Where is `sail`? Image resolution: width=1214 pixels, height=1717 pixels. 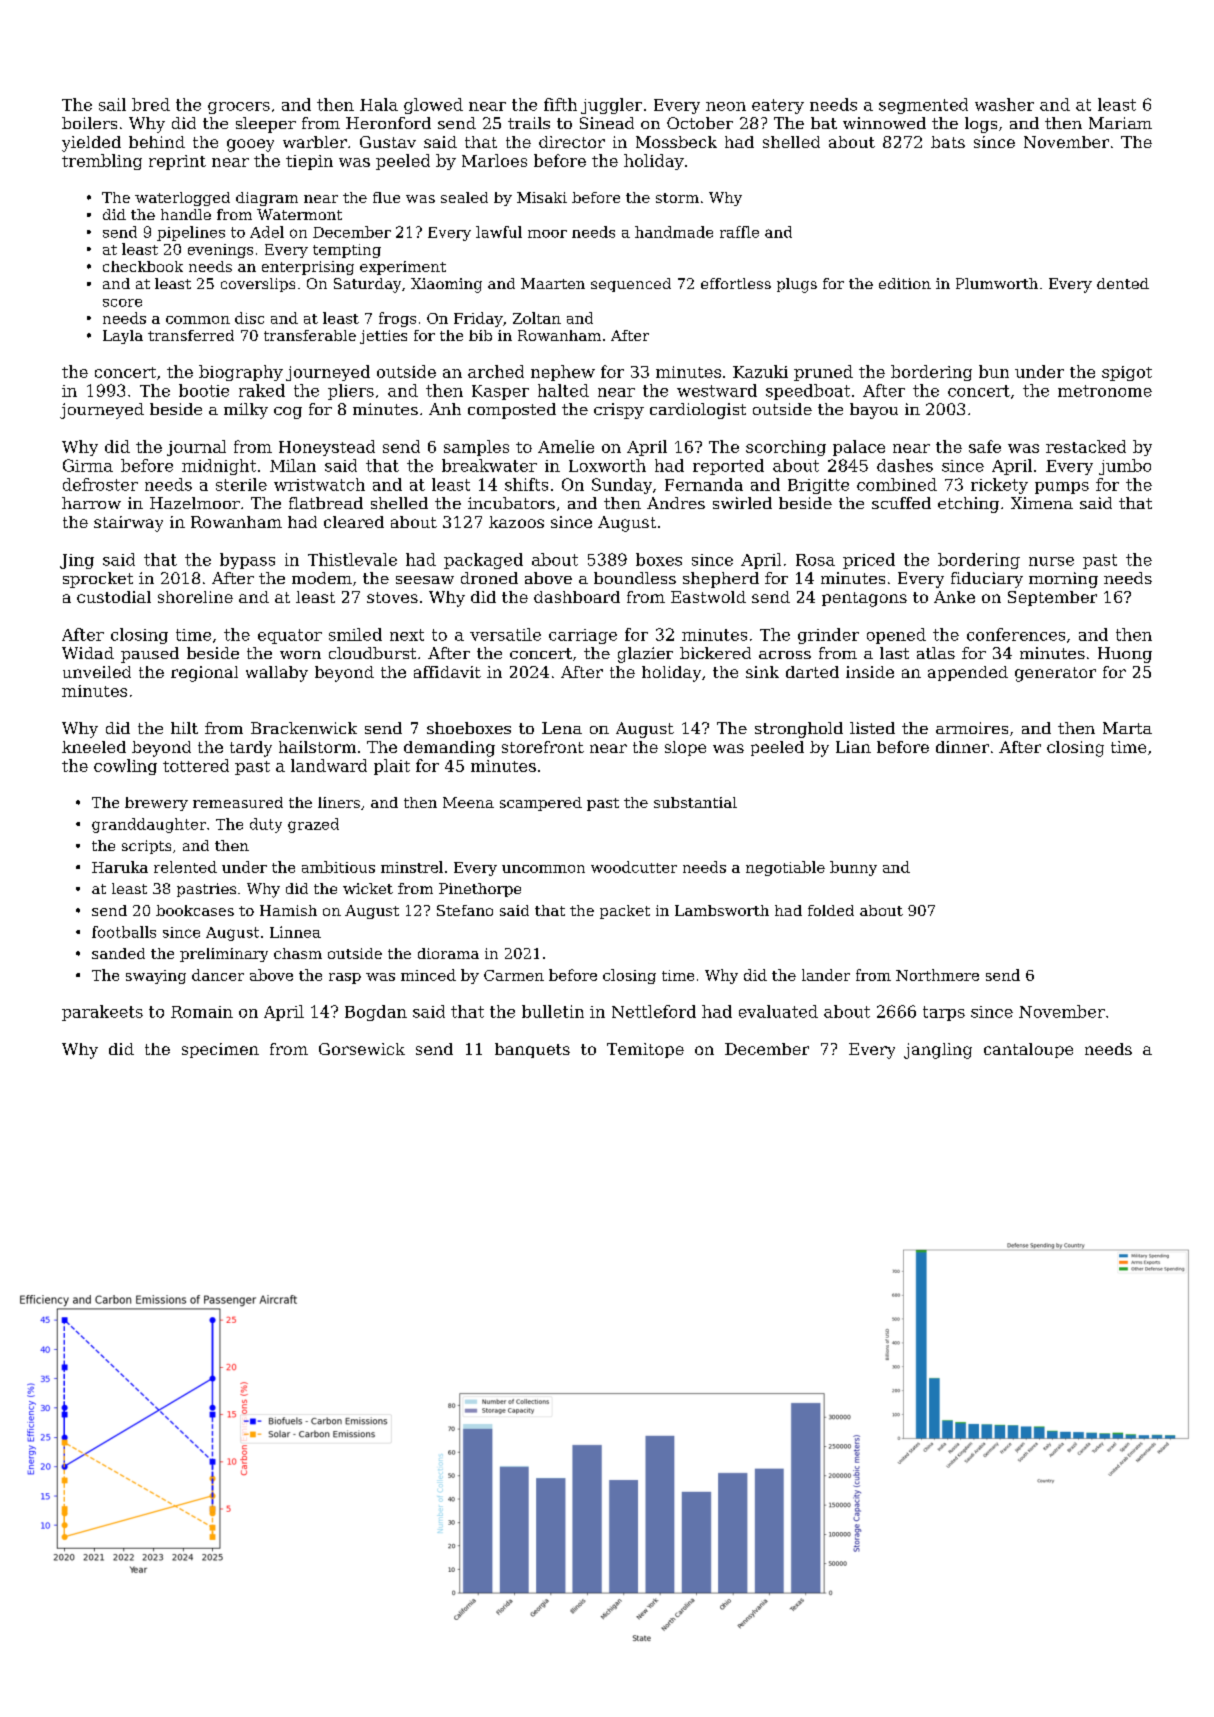
sail is located at coordinates (112, 104).
